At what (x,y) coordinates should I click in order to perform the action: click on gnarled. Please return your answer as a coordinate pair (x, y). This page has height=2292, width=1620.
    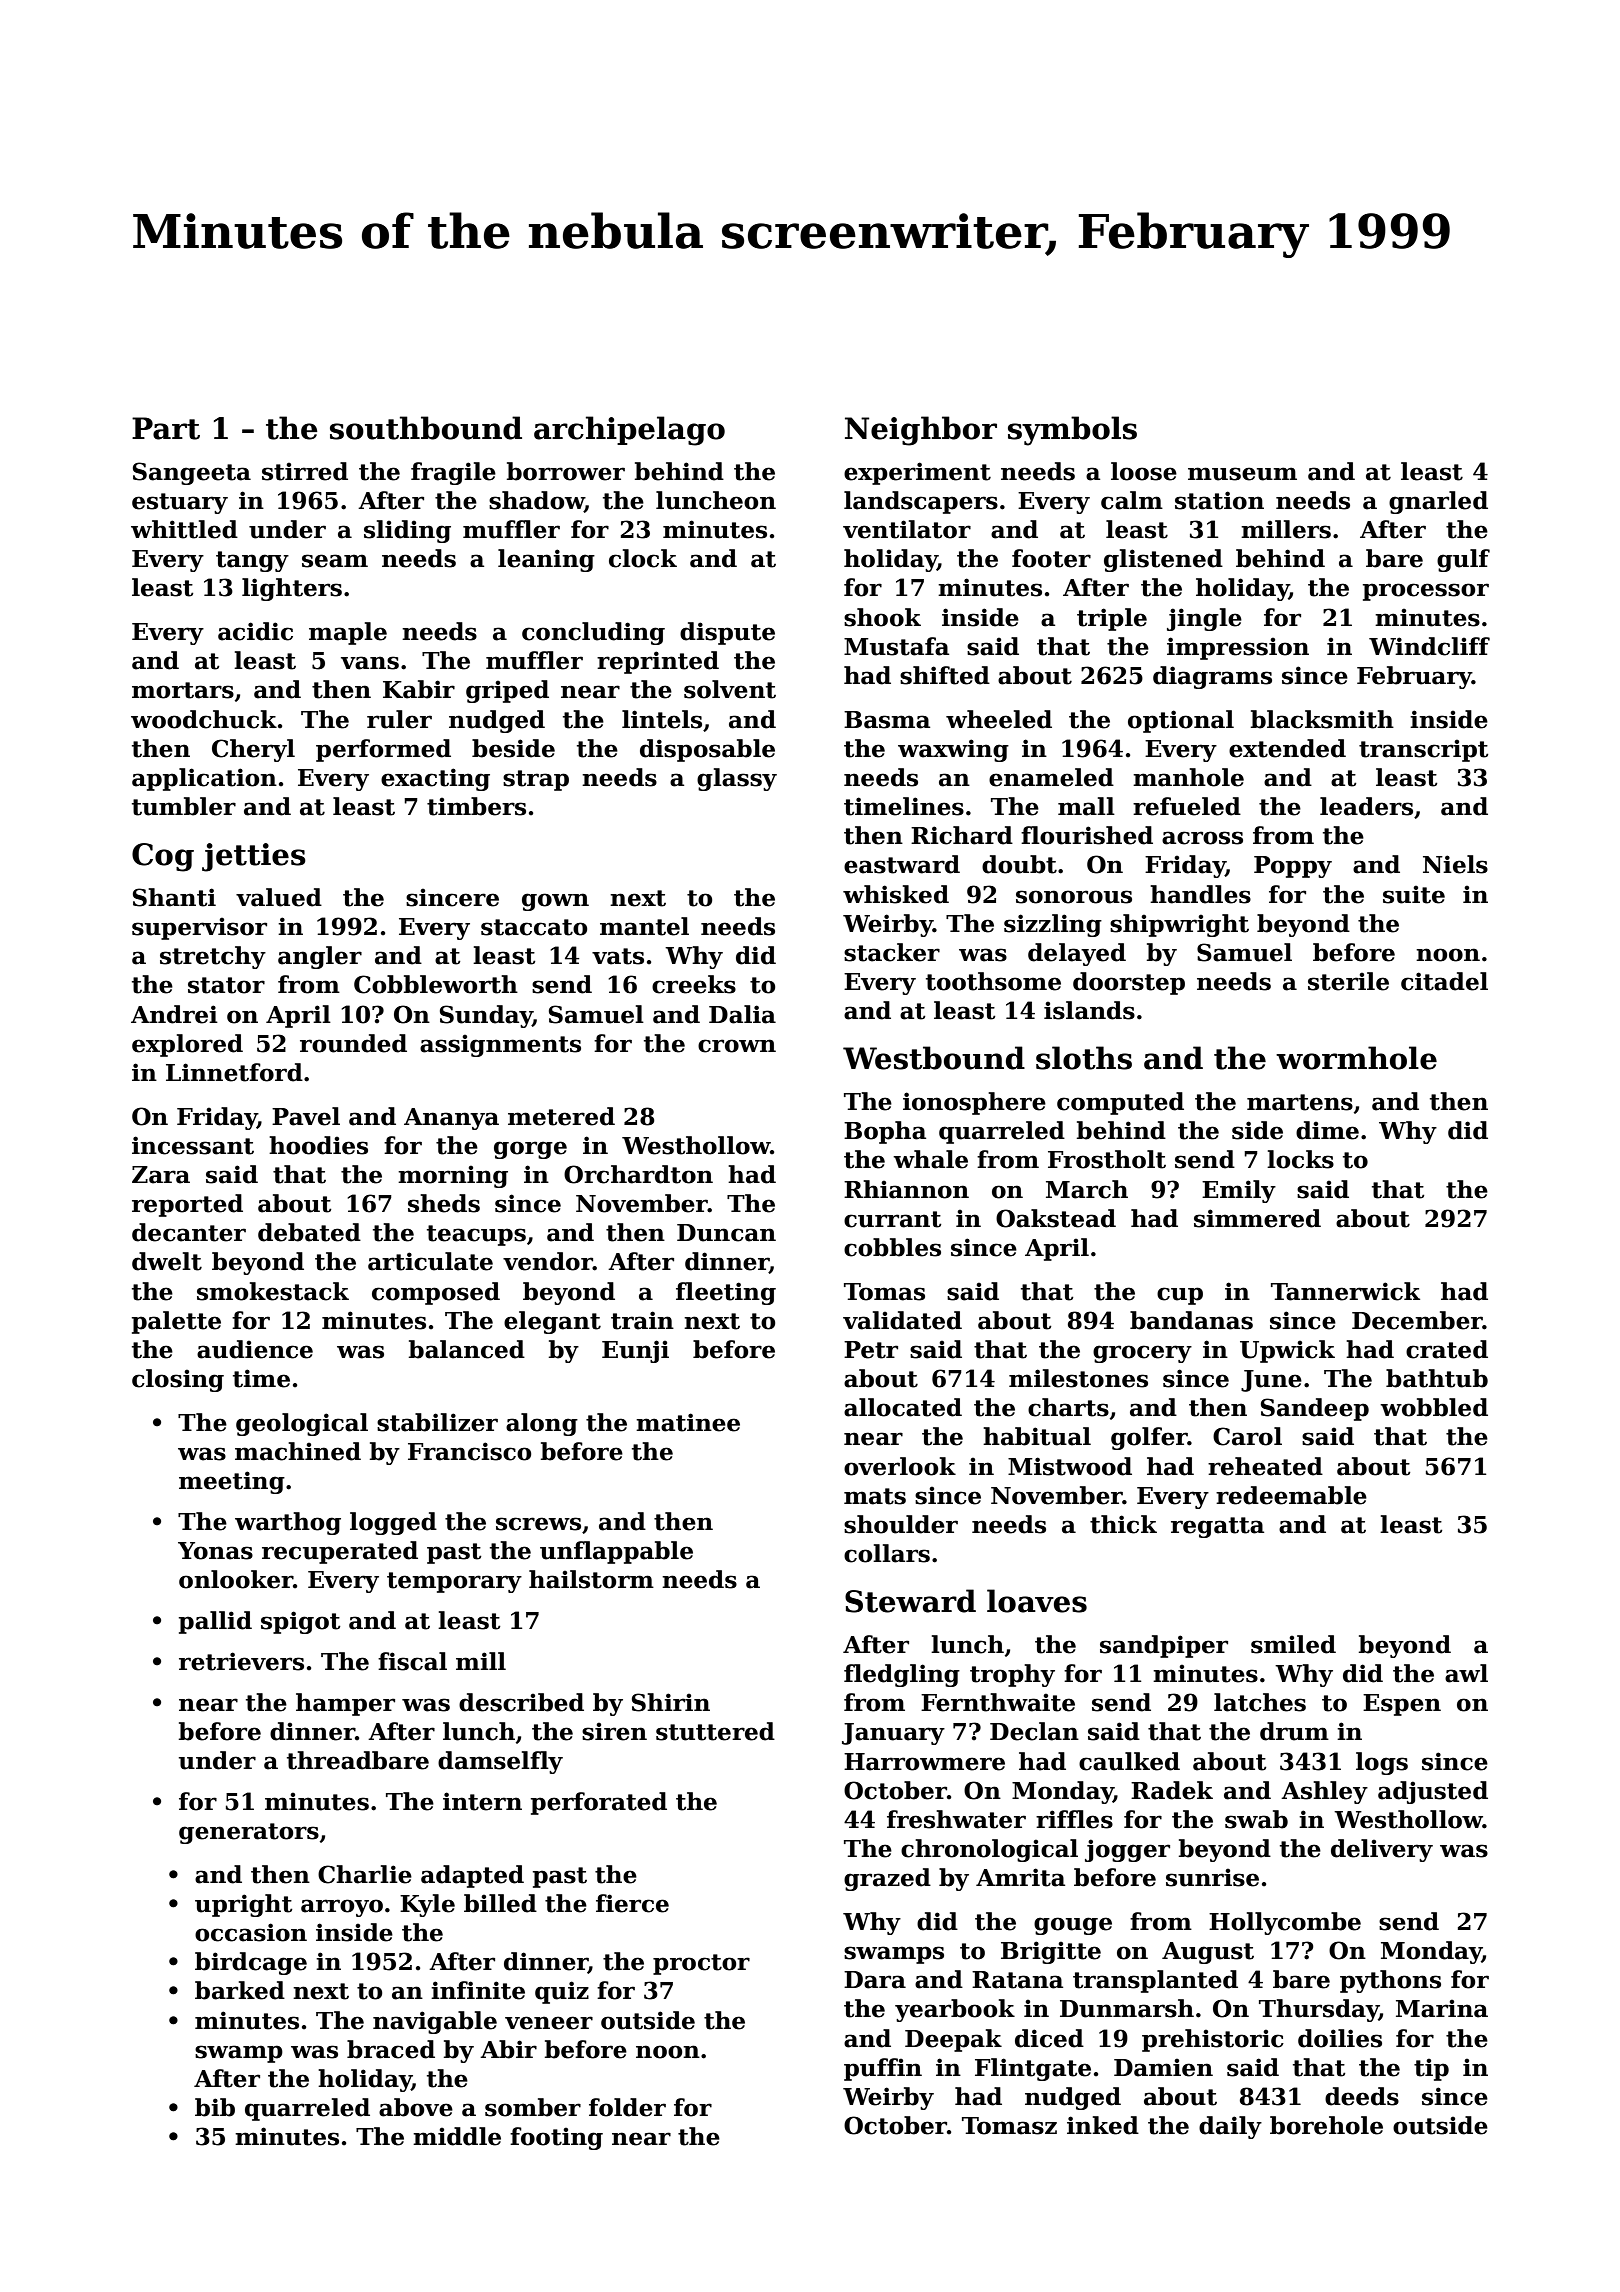
    Looking at the image, I should click on (1438, 502).
